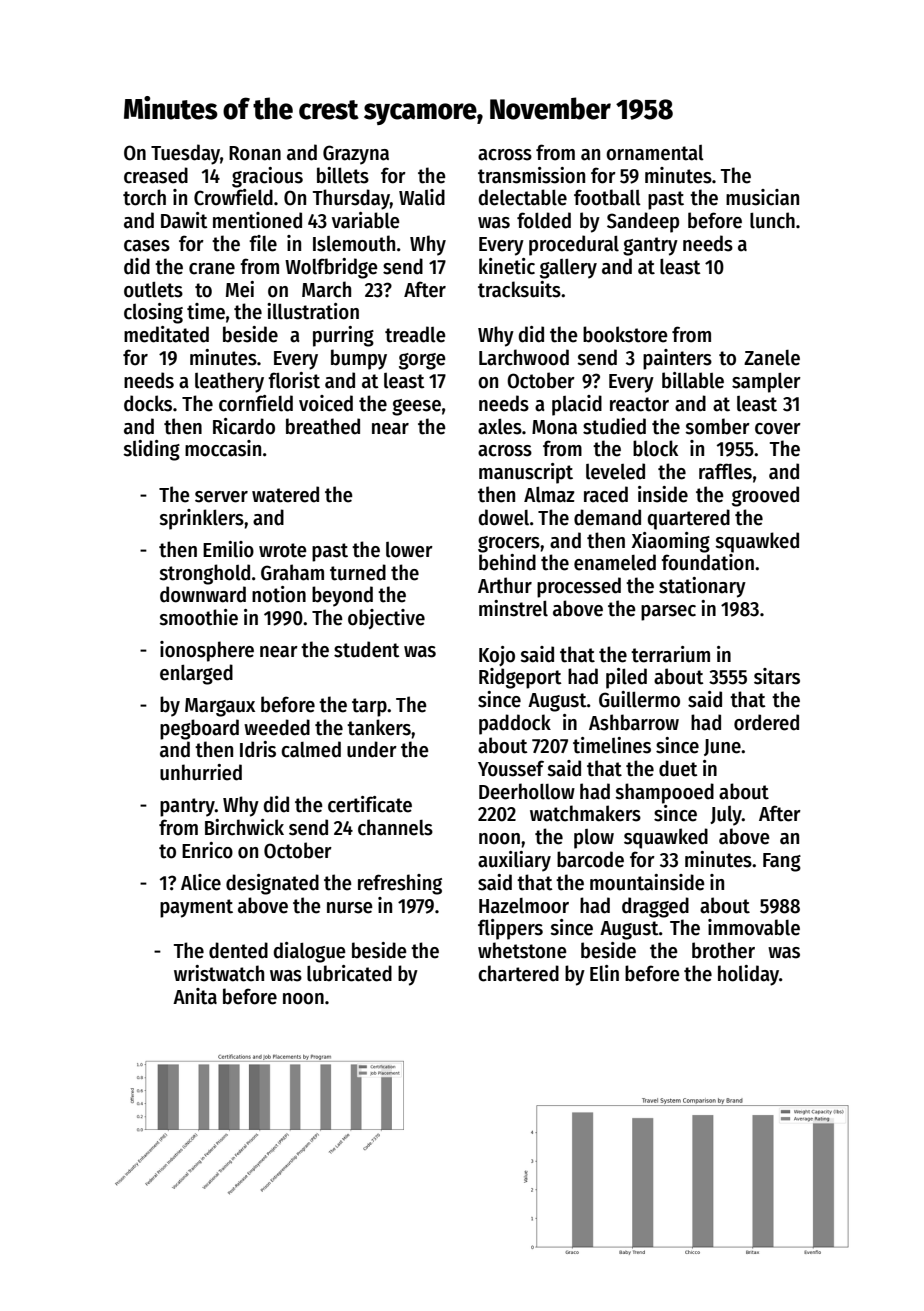  I want to click on Islemouth, so click(354, 243).
